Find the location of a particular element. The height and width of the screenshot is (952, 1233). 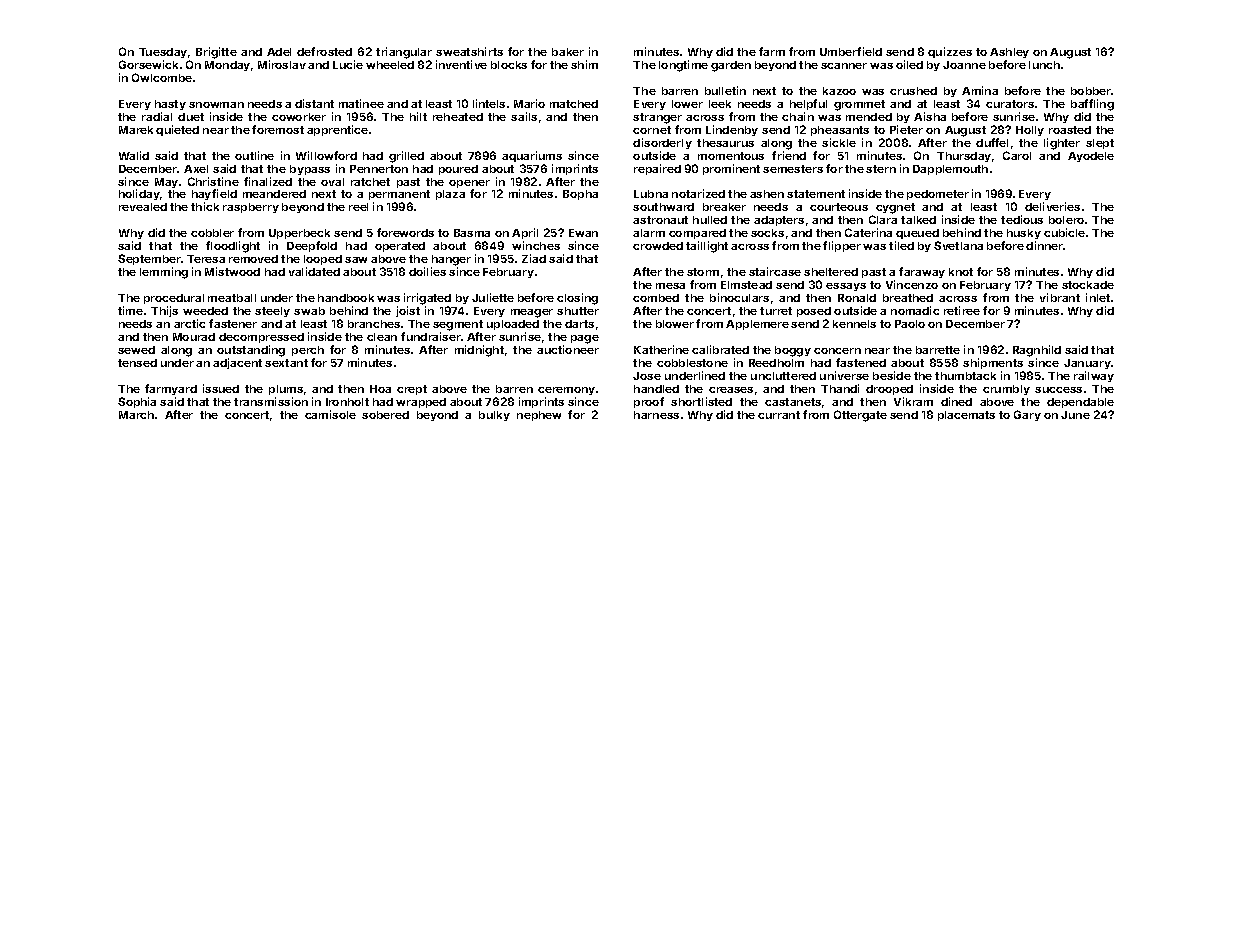

harness is located at coordinates (656, 415).
